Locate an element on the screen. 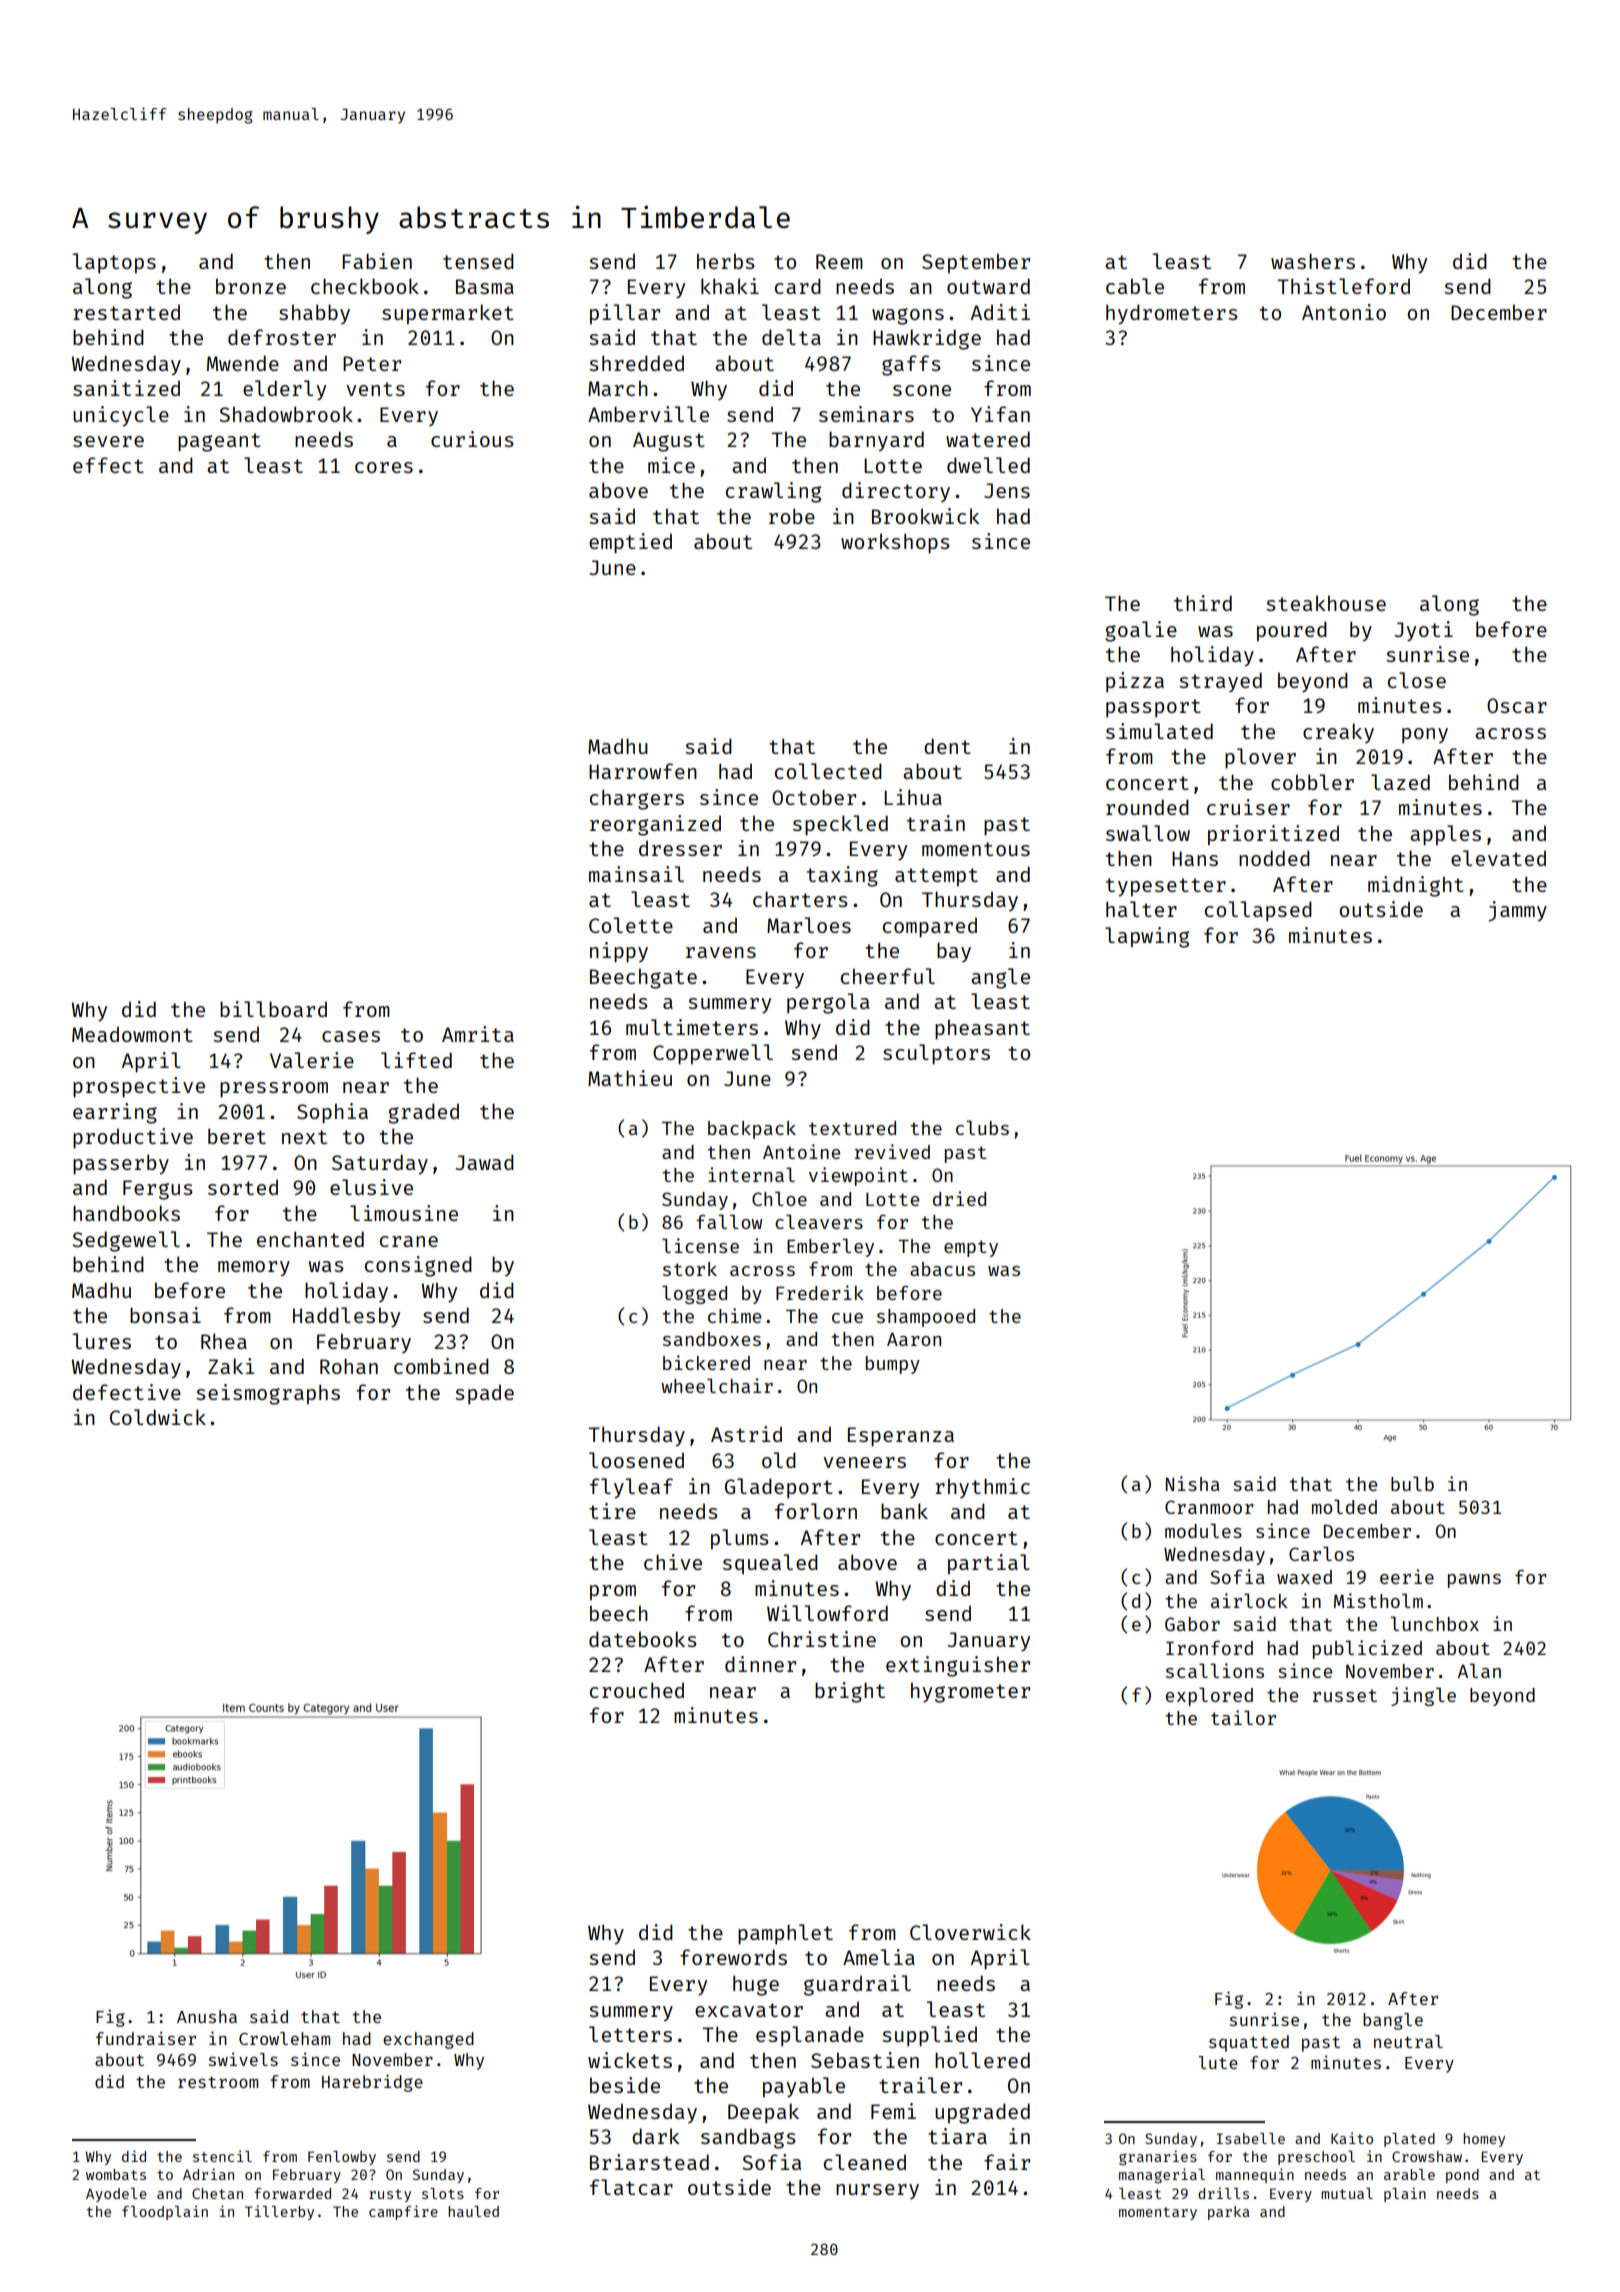 This screenshot has width=1620, height=2292. mice is located at coordinates (671, 465).
